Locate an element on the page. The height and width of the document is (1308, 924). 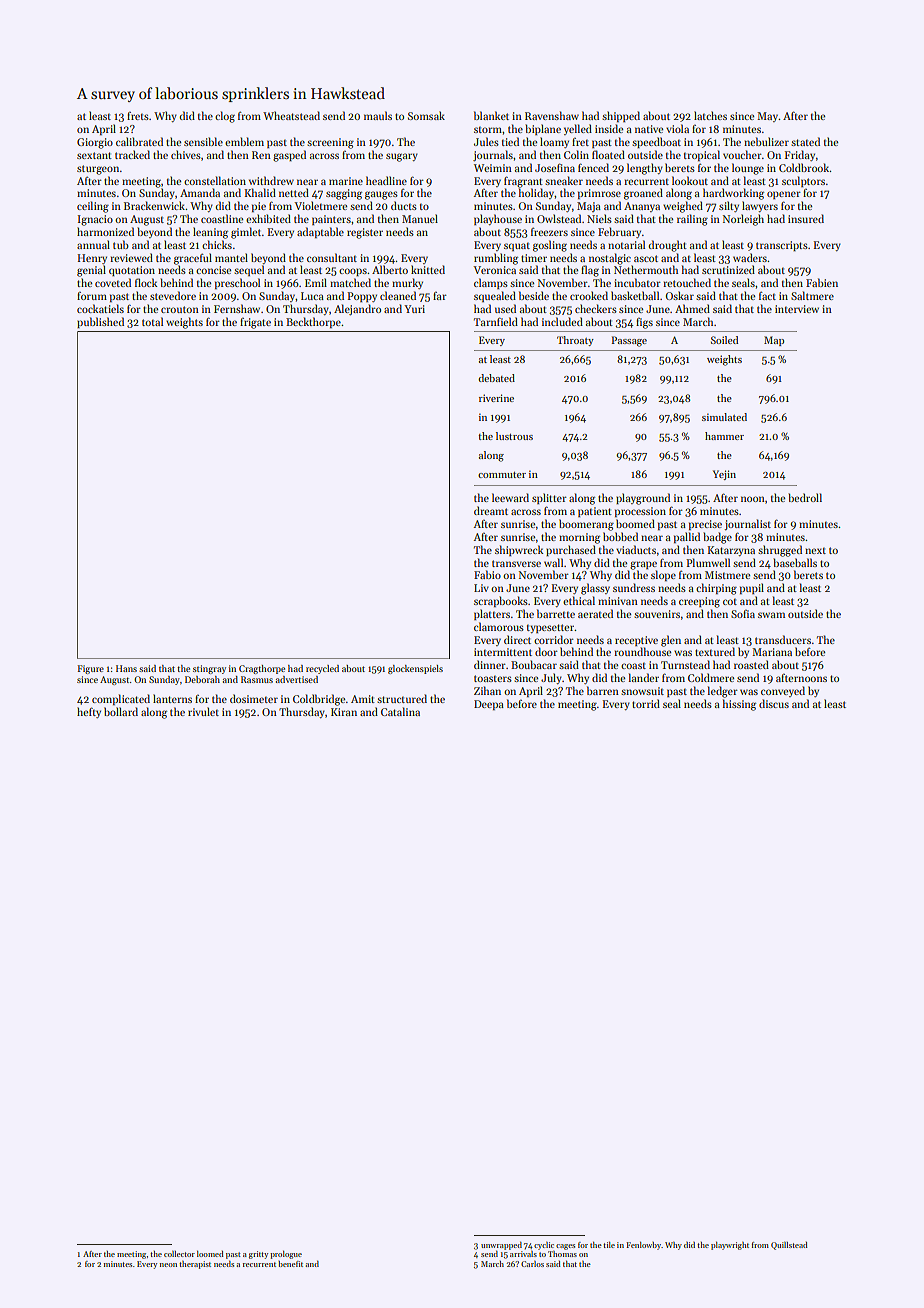
advertised is located at coordinates (297, 679).
